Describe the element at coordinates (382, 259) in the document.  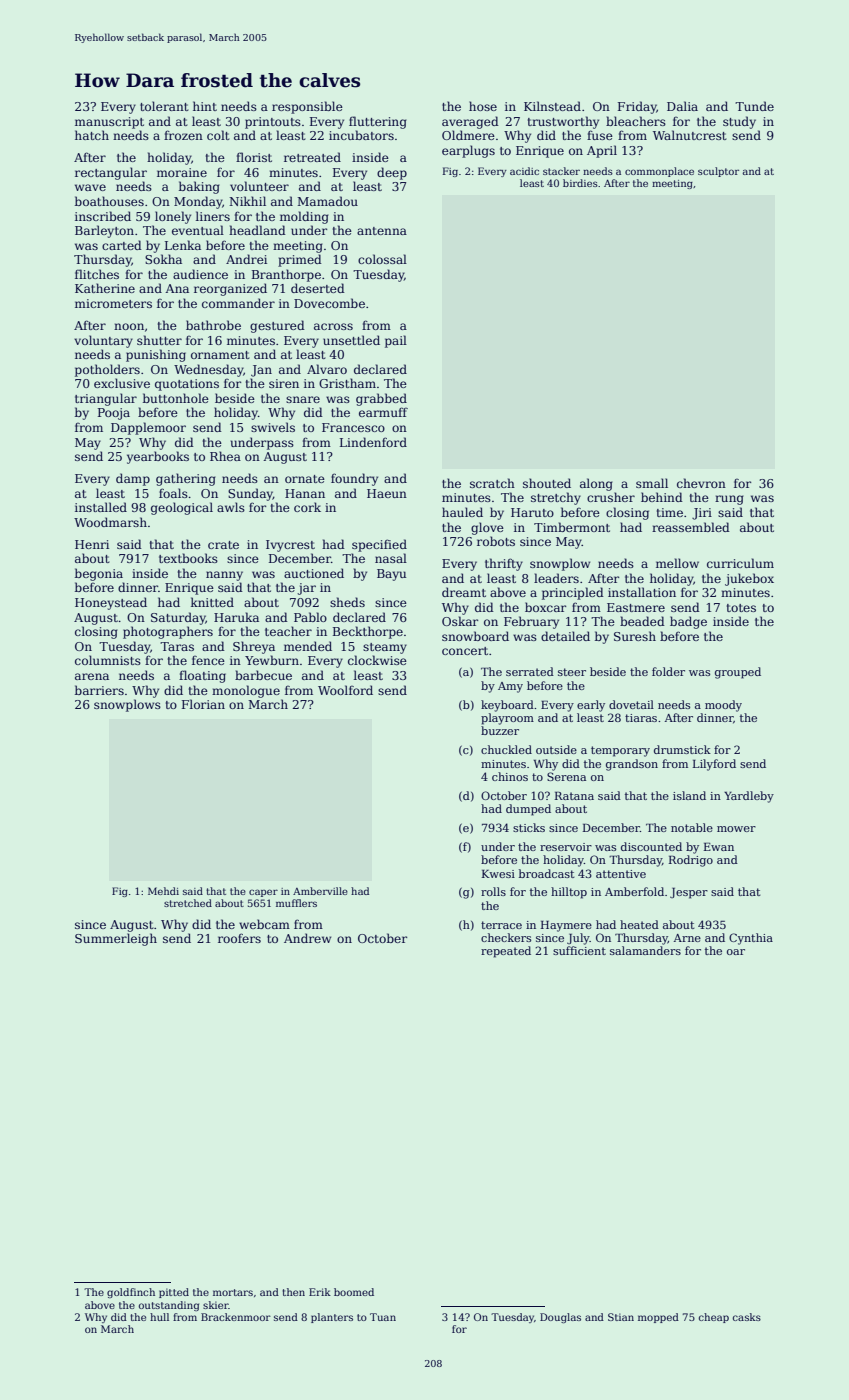
I see `colossal` at that location.
